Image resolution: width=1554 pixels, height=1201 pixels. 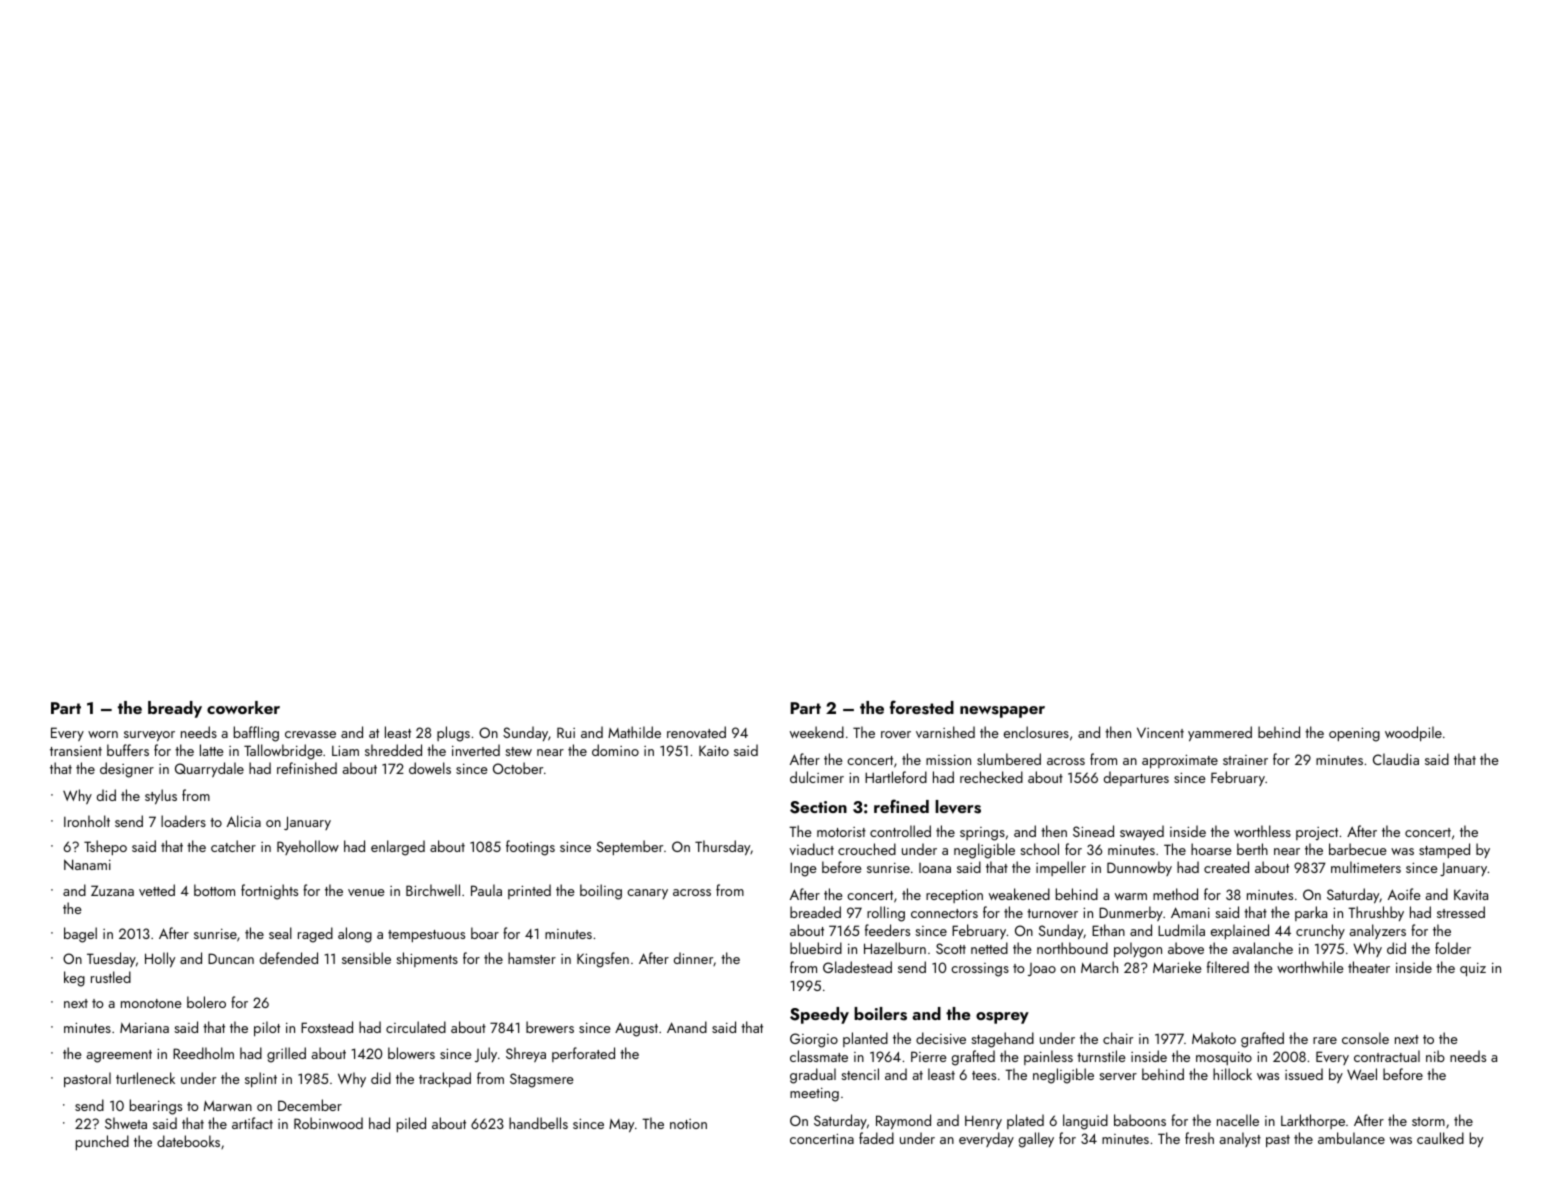 What do you see at coordinates (1118, 1076) in the image?
I see `server` at bounding box center [1118, 1076].
